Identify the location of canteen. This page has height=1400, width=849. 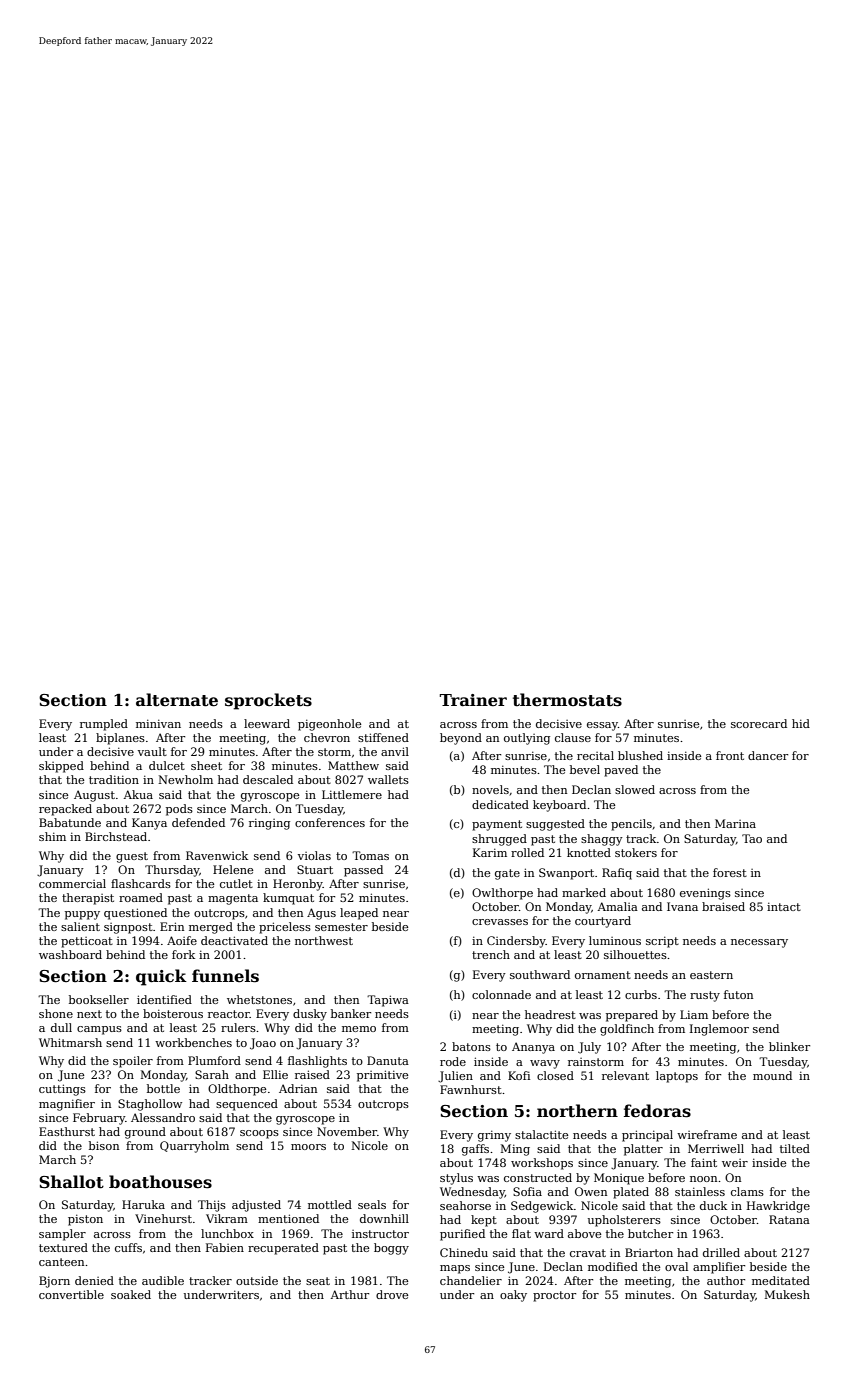
(61, 1262).
